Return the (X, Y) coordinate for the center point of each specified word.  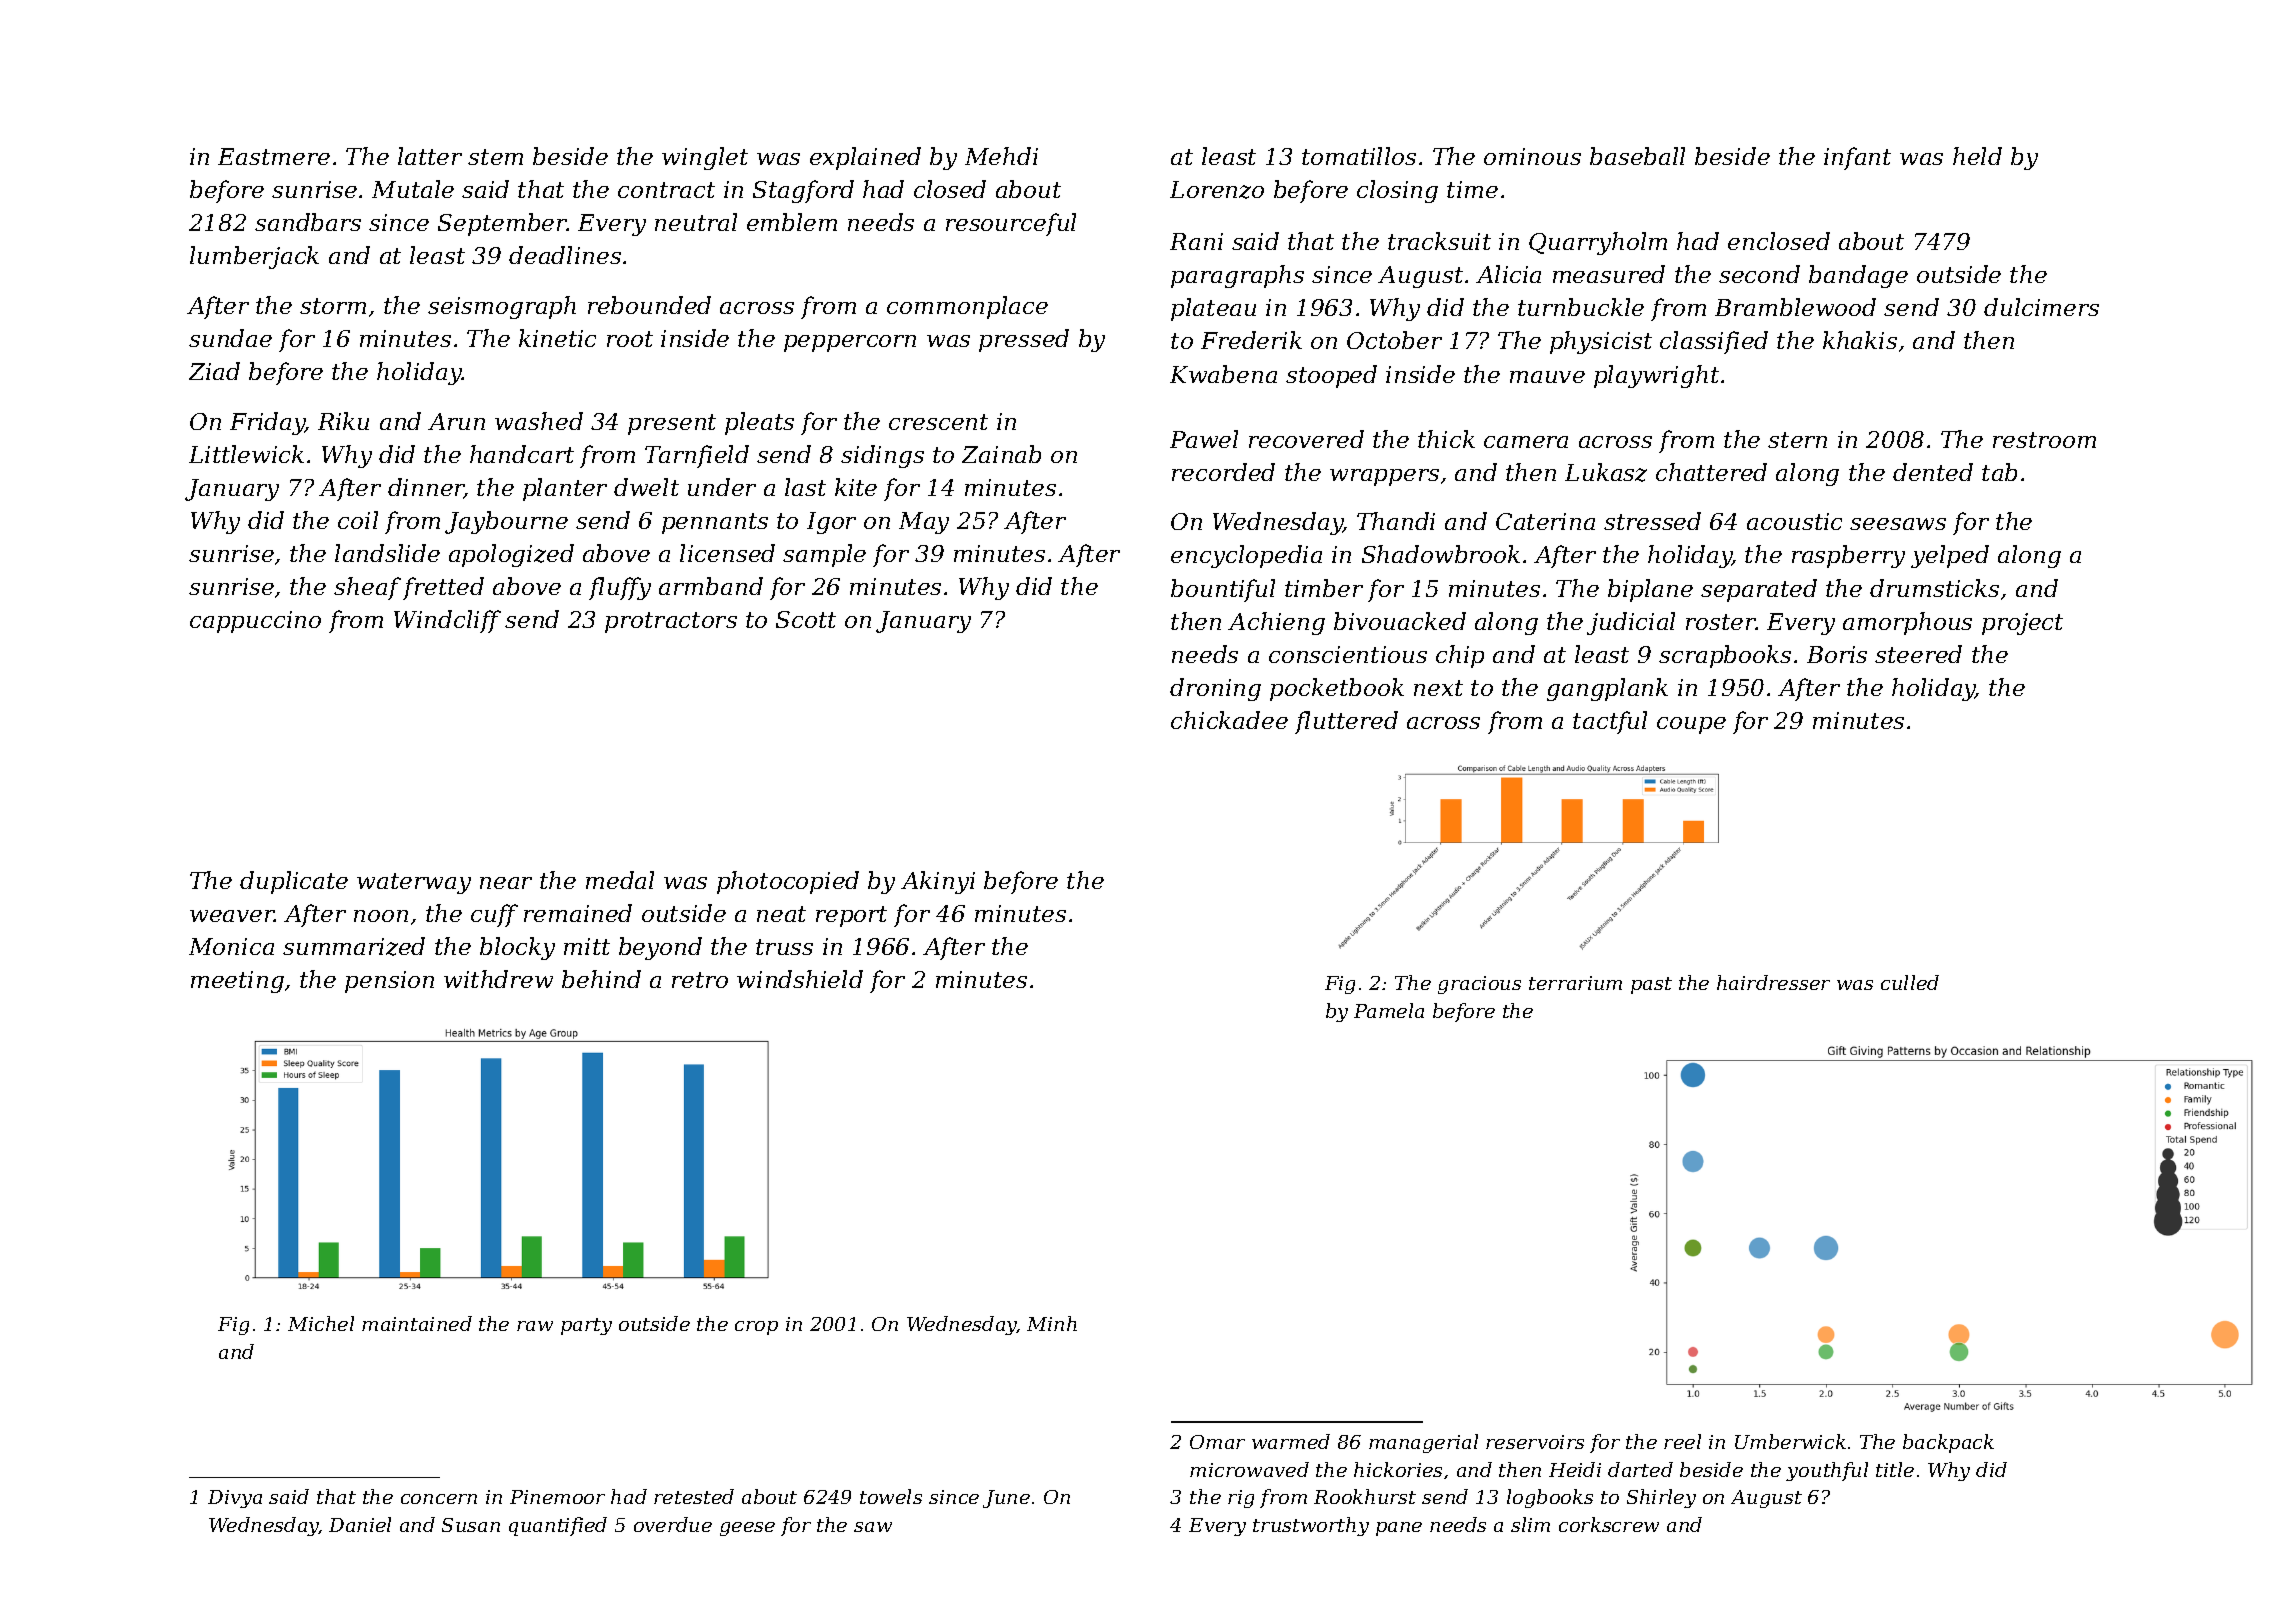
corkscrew (1609, 1524)
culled (1910, 982)
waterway (414, 883)
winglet (705, 158)
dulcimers (2041, 307)
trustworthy (1311, 1526)
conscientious (1348, 654)
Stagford (803, 191)
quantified (558, 1526)
